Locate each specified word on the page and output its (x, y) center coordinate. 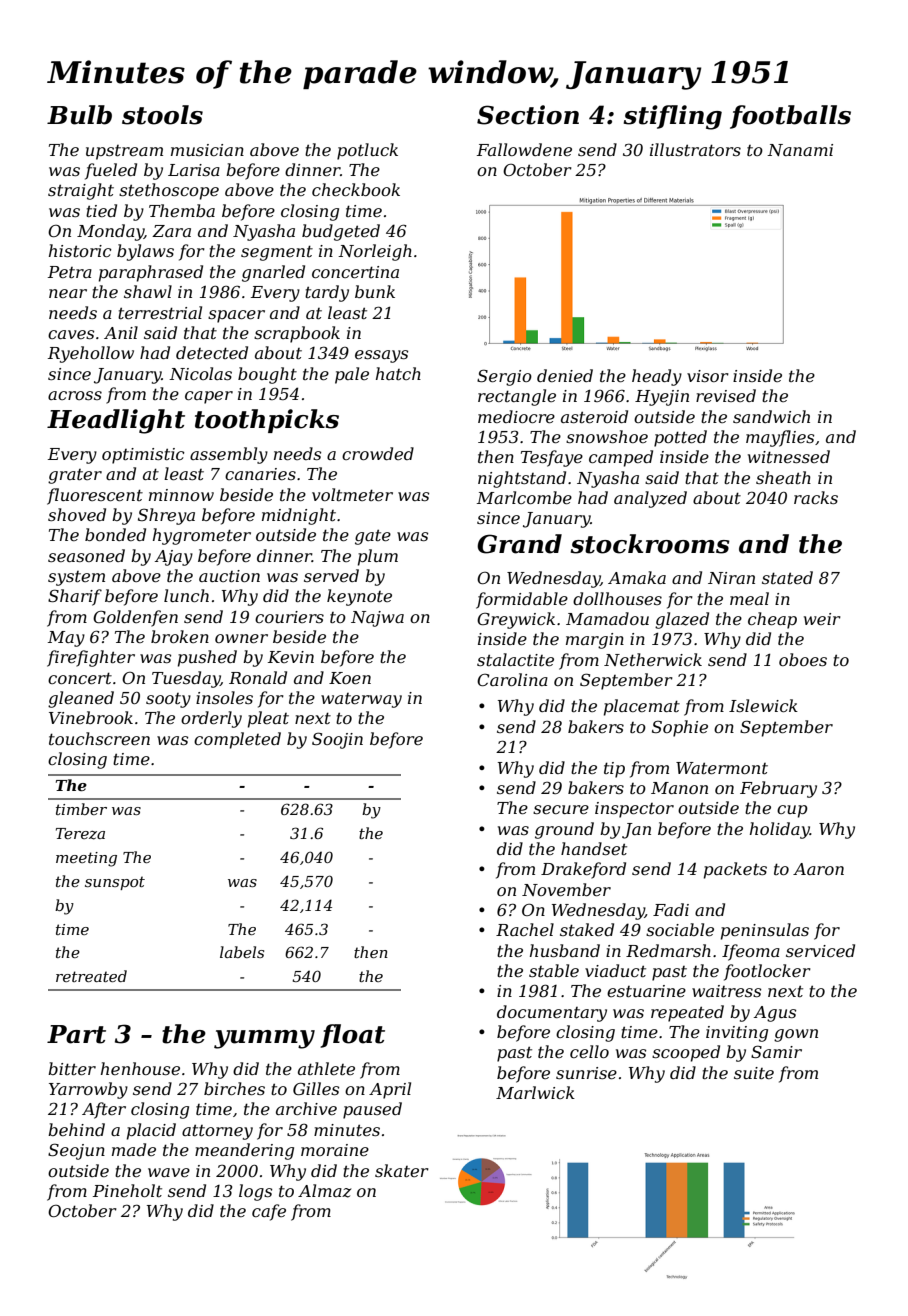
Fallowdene (524, 149)
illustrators (695, 149)
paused (372, 1110)
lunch (186, 595)
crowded (378, 453)
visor (708, 376)
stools (162, 115)
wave (169, 1172)
